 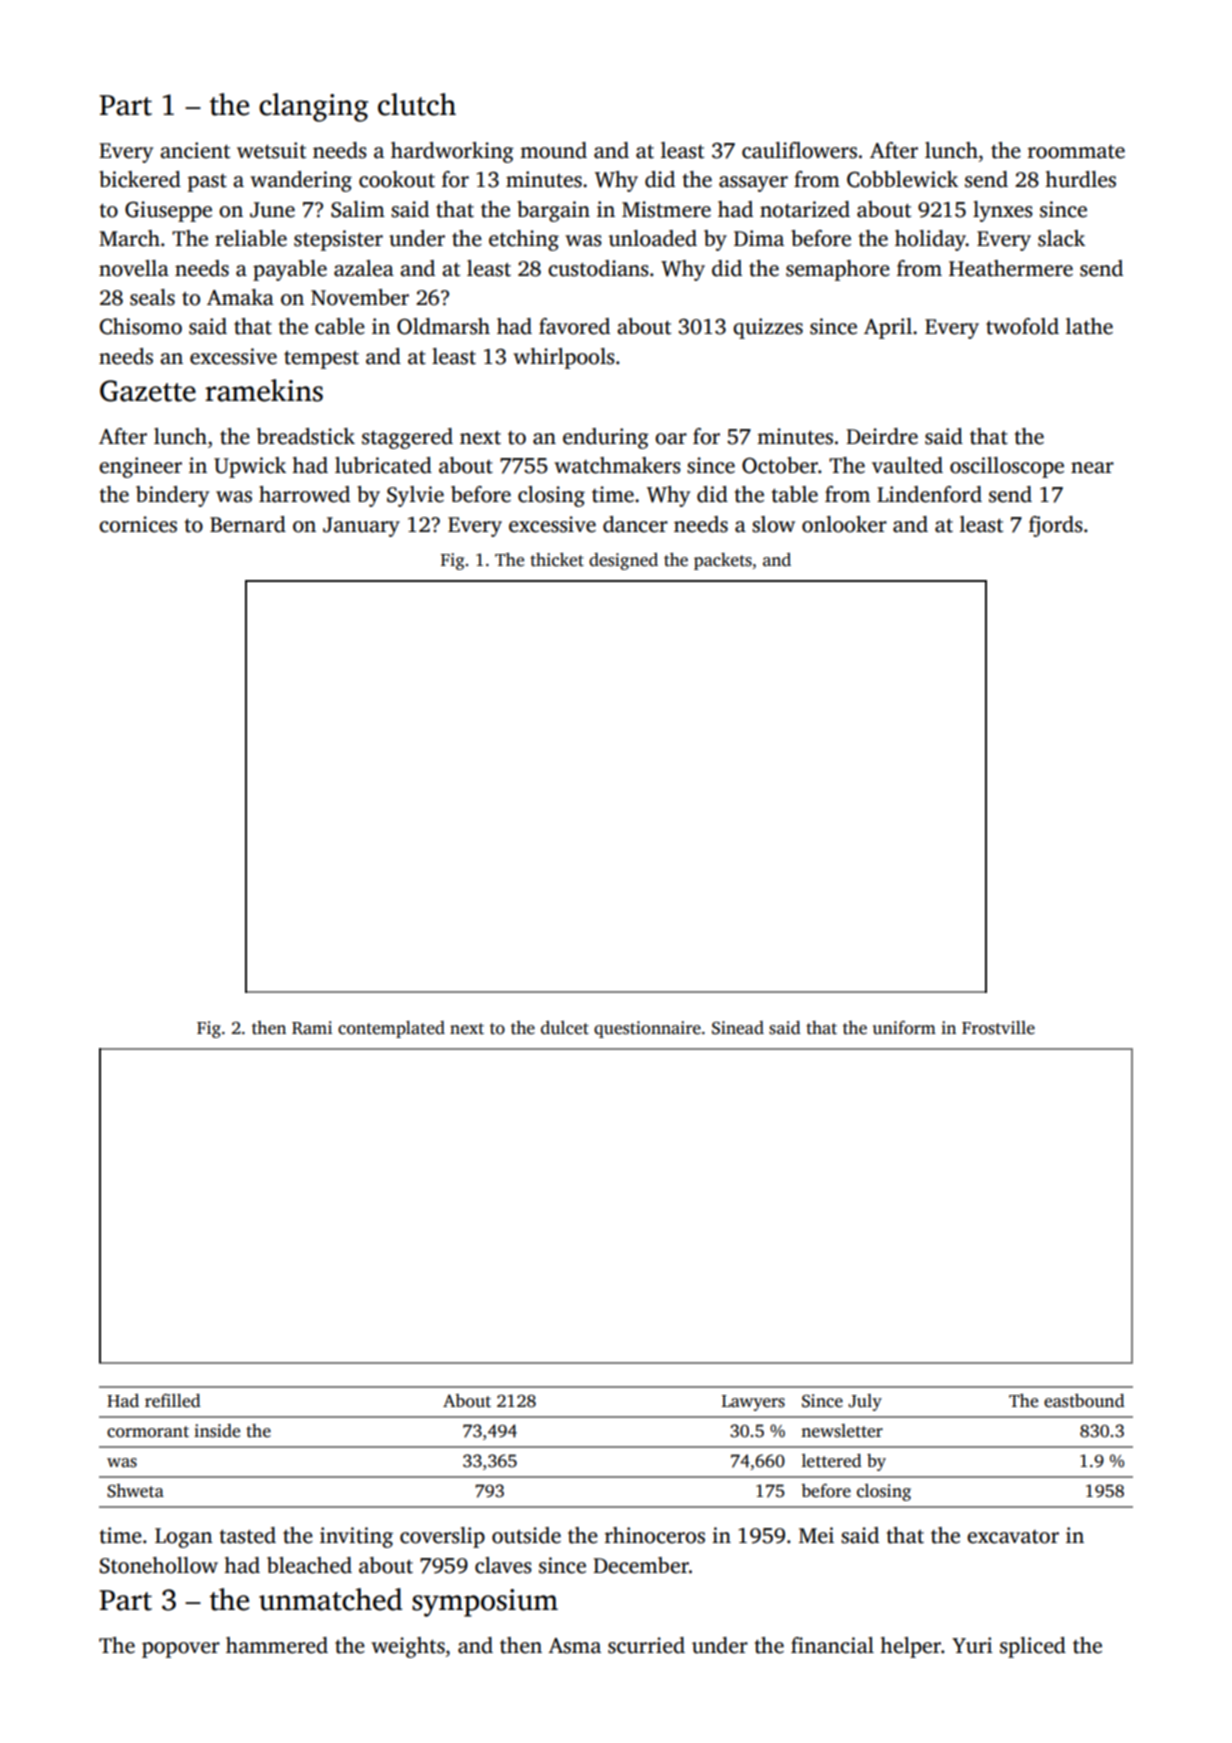 I want to click on refilled, so click(x=173, y=1401).
